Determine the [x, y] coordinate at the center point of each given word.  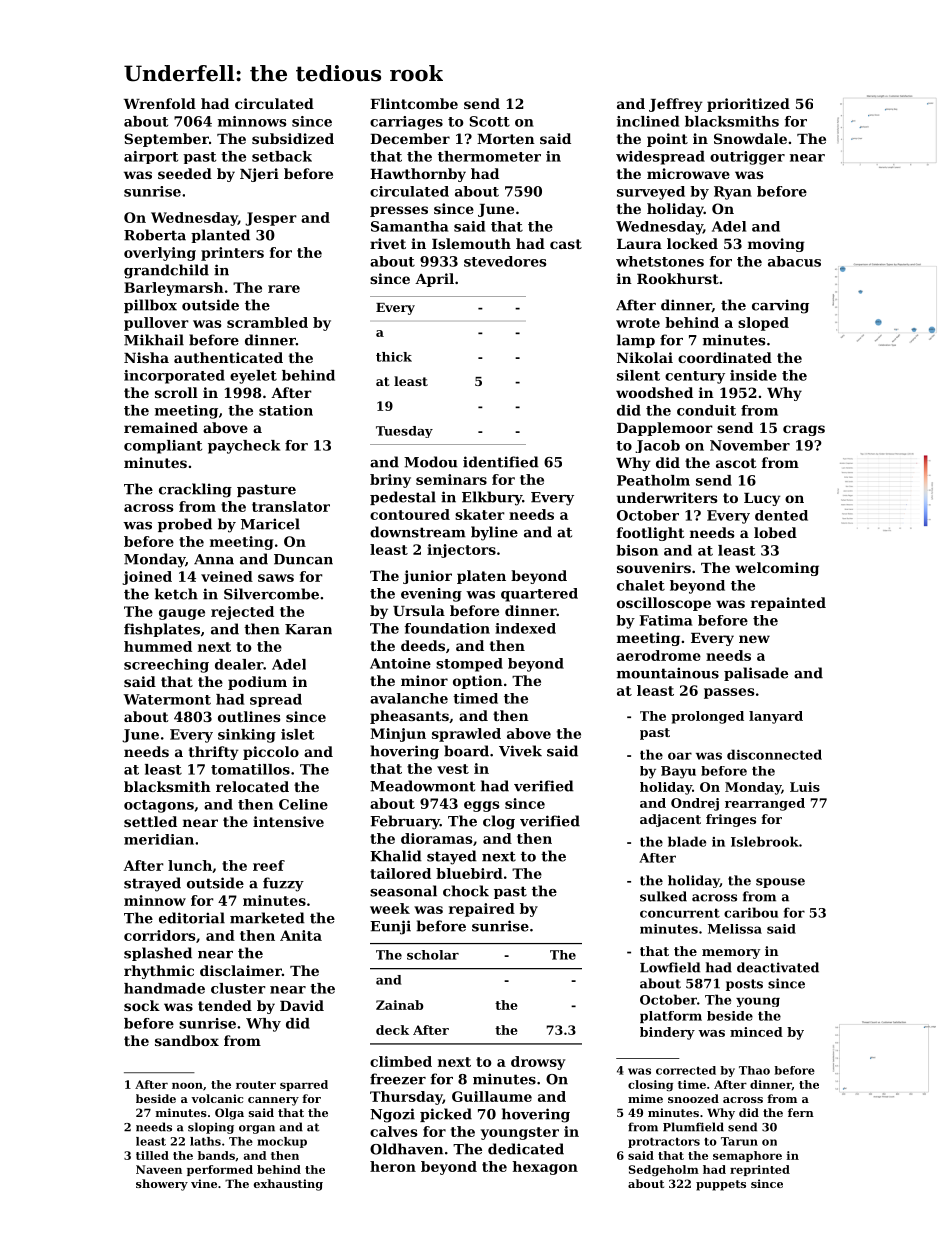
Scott [489, 121]
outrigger [747, 158]
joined [147, 578]
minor [424, 680]
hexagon [545, 1168]
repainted [788, 604]
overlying [160, 254]
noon [187, 1085]
